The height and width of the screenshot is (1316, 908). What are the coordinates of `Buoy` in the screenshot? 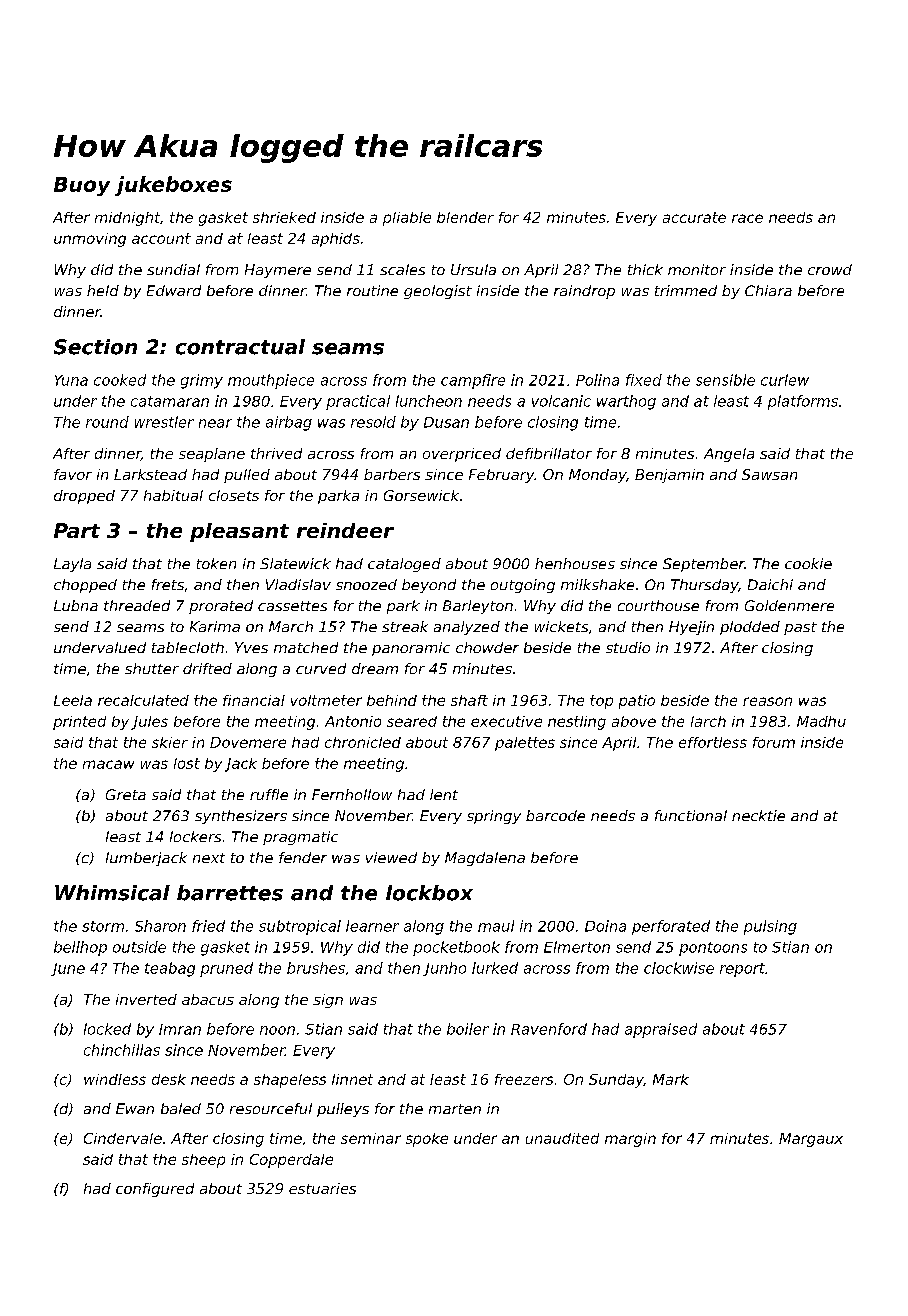 It's located at (82, 186).
